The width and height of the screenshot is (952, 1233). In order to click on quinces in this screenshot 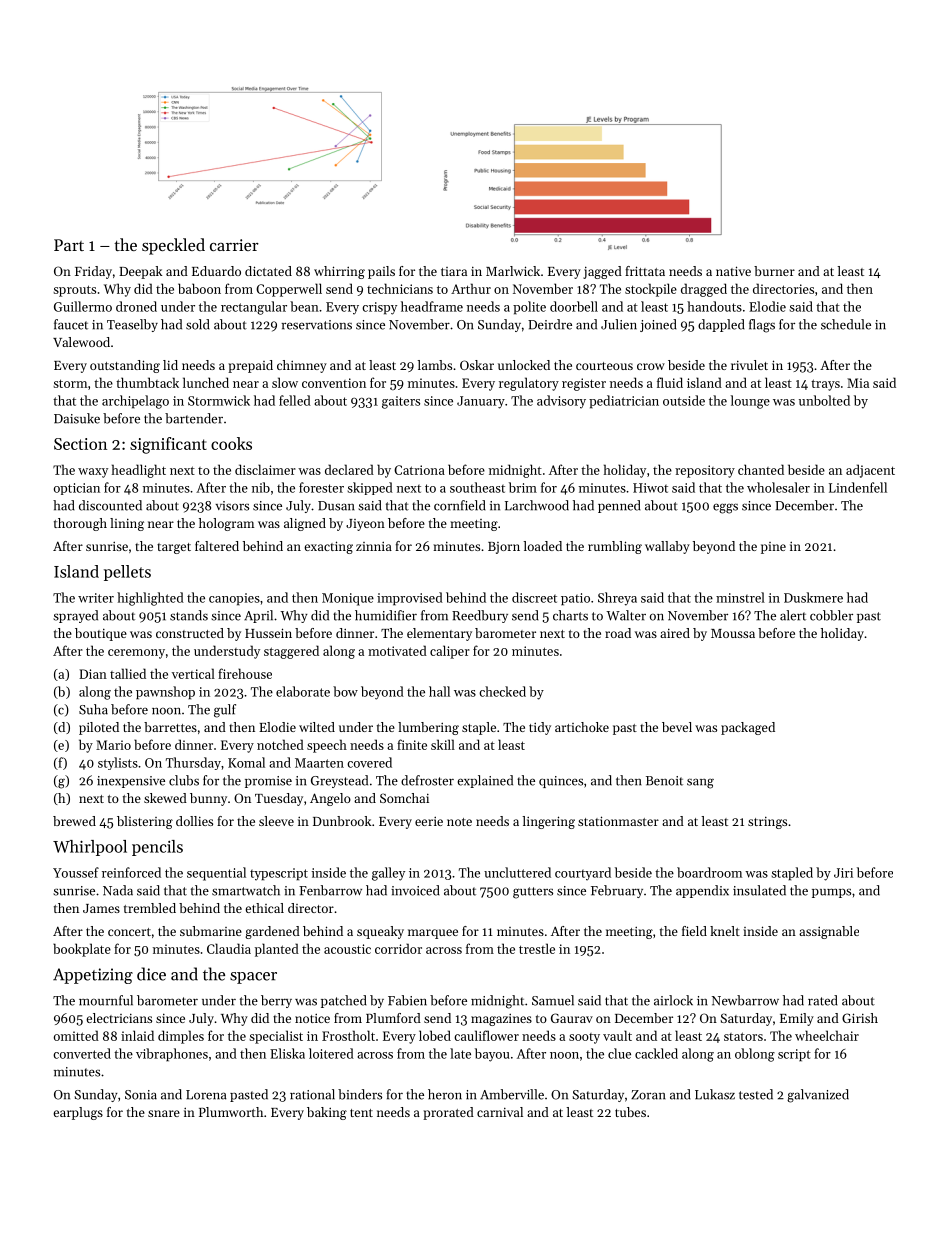, I will do `click(561, 782)`.
